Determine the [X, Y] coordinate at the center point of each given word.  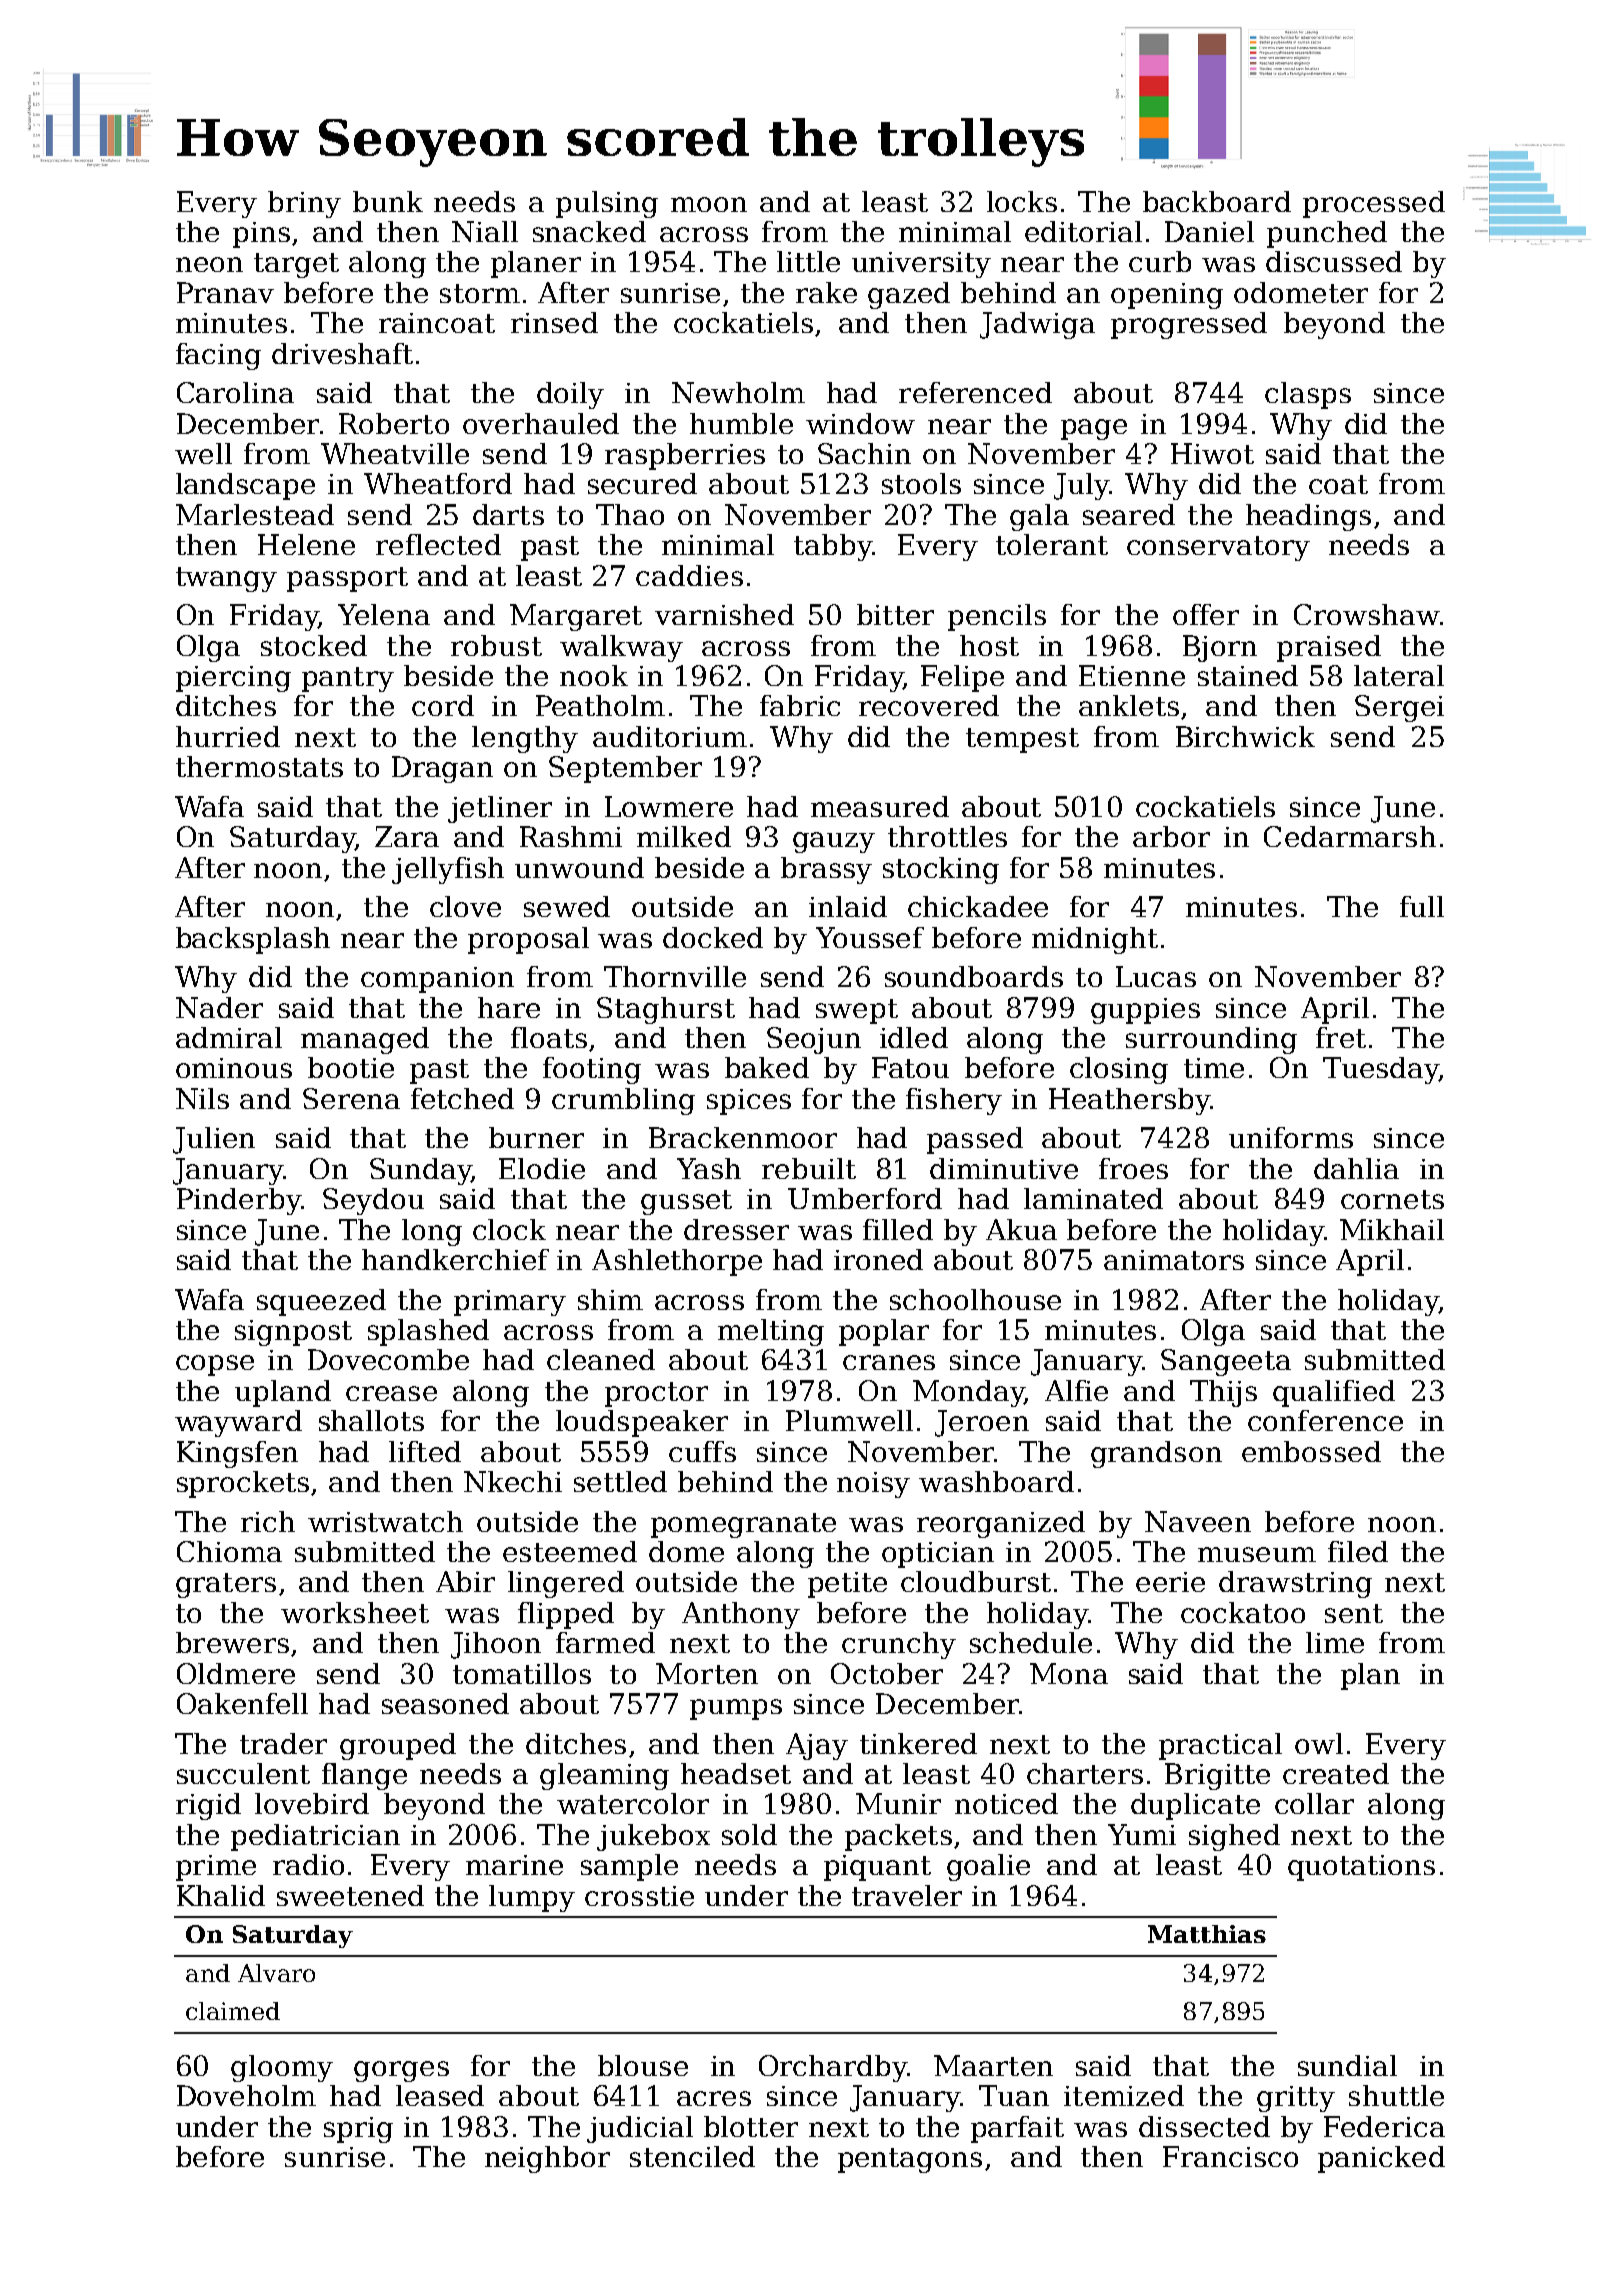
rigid [208, 1806]
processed [1374, 204]
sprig [358, 2130]
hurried [228, 736]
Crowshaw [1366, 614]
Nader [219, 1007]
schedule [1031, 1642]
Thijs [1223, 1393]
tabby [833, 547]
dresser [736, 1229]
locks [1022, 201]
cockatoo [1243, 1612]
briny [304, 204]
